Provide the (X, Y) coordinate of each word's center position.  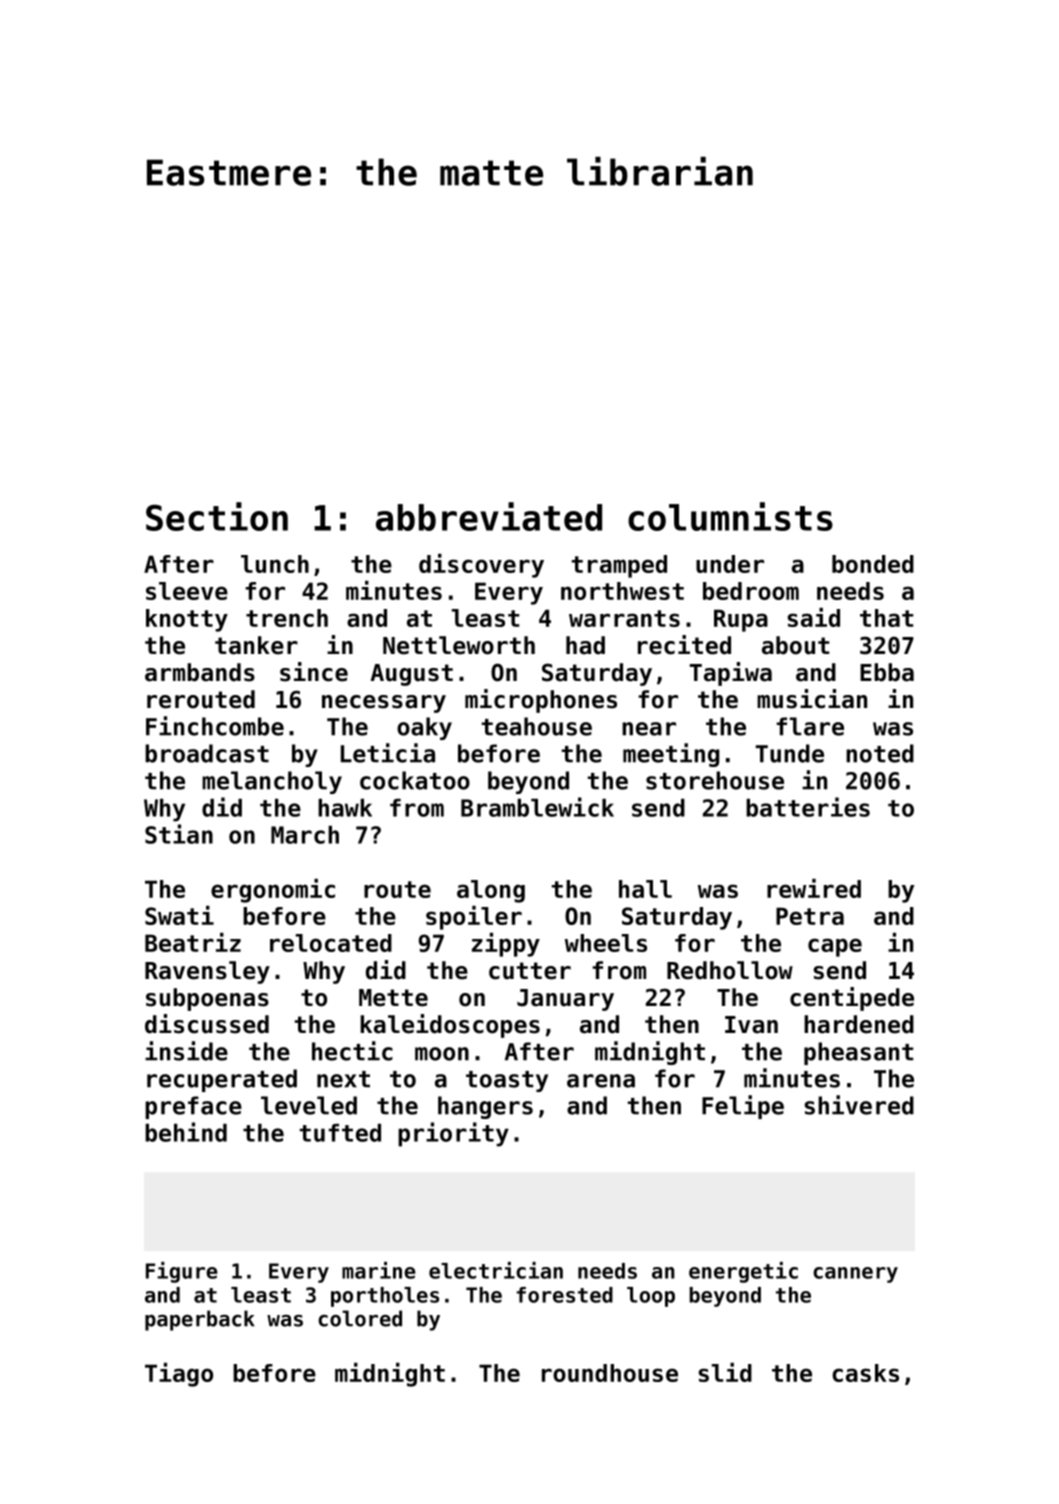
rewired (814, 888)
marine (379, 1270)
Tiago (179, 1375)
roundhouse (610, 1373)
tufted (340, 1133)
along (491, 891)
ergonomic (273, 891)
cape (835, 947)
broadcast (207, 753)
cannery (855, 1275)
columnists (730, 516)
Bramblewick (537, 807)
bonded (873, 564)
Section (217, 516)
